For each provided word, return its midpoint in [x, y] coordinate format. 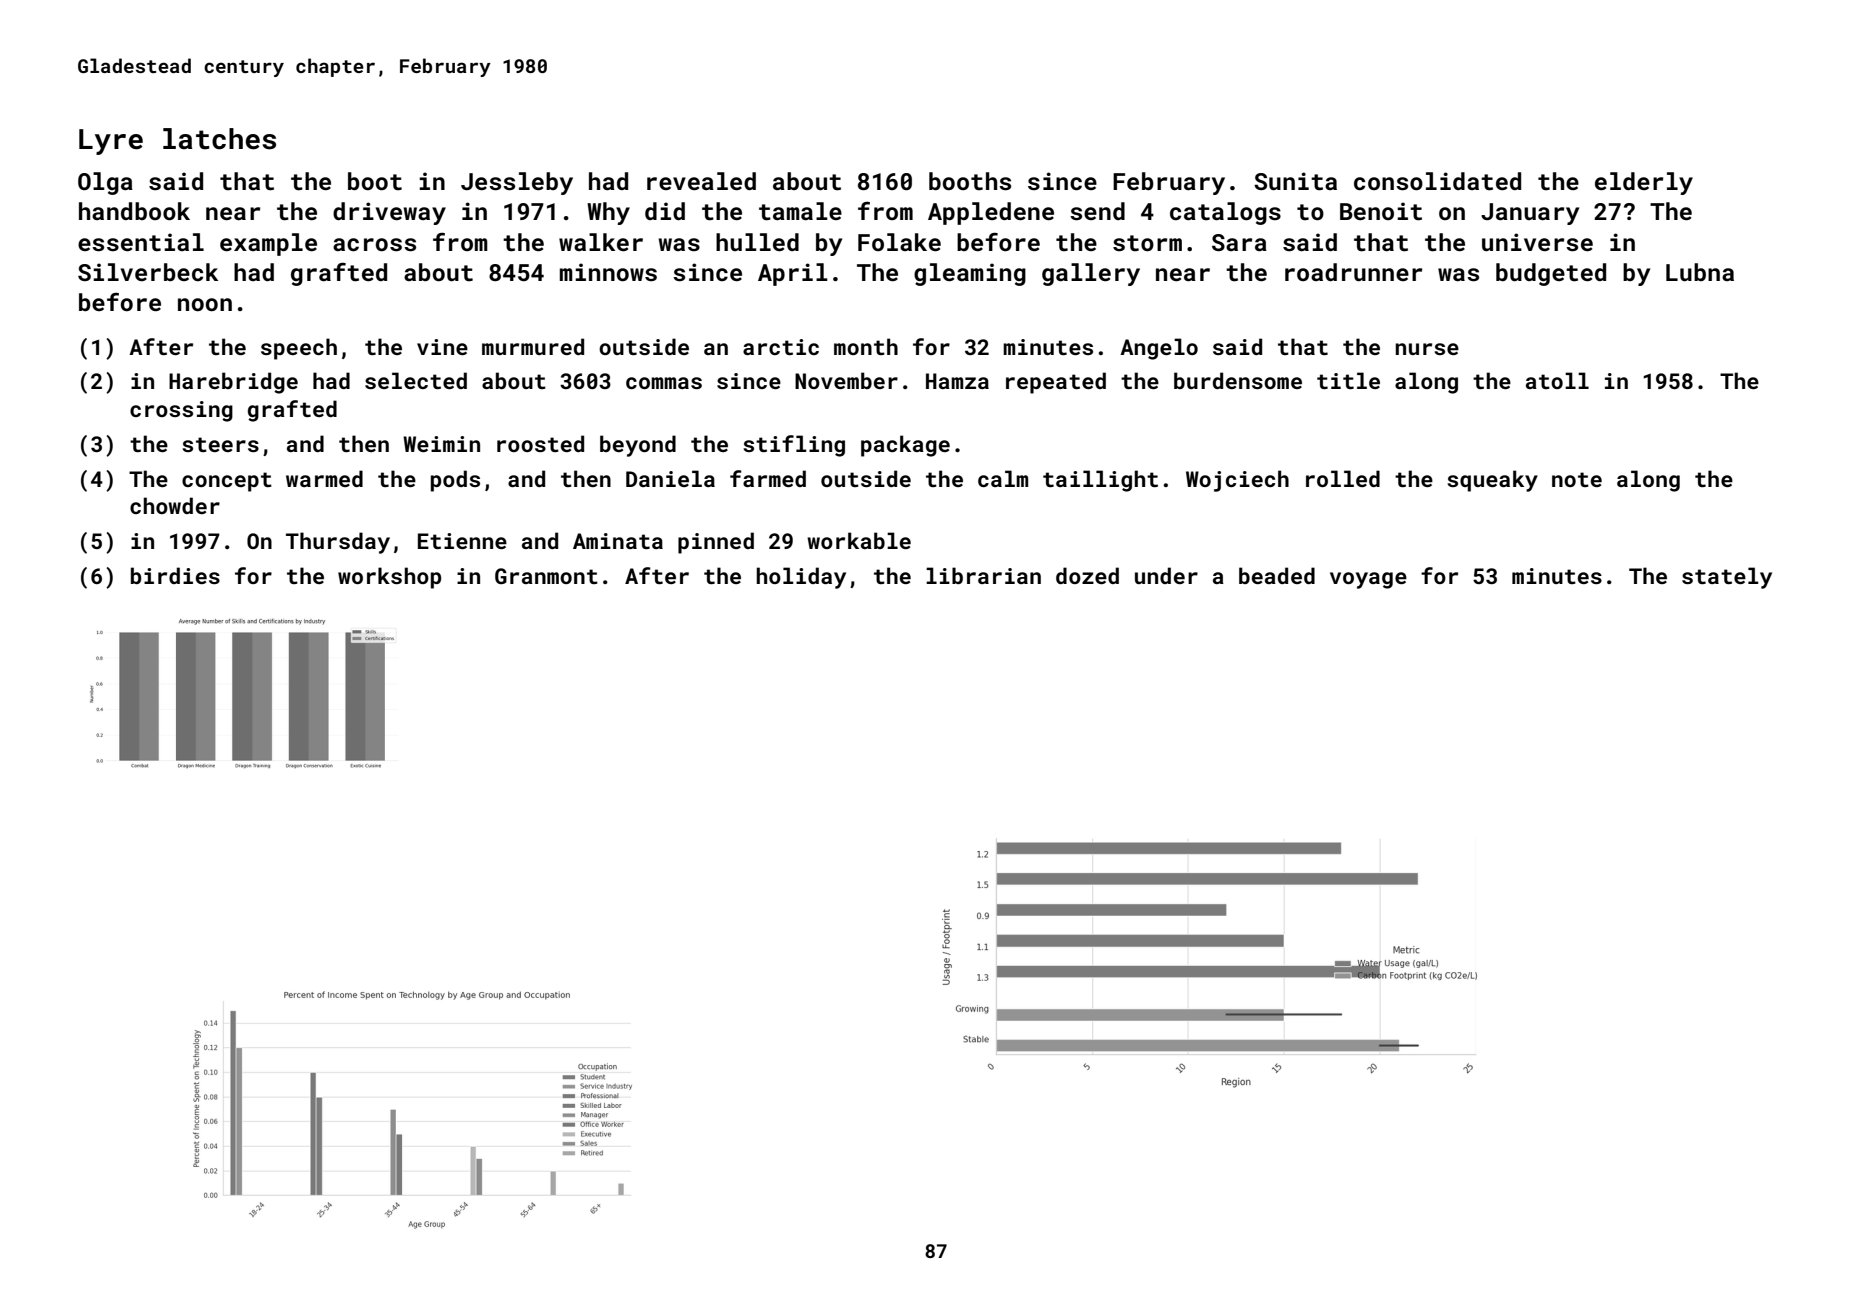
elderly [1644, 183]
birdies [175, 575]
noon [205, 304]
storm [1147, 243]
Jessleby [517, 183]
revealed [701, 181]
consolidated [1437, 181]
